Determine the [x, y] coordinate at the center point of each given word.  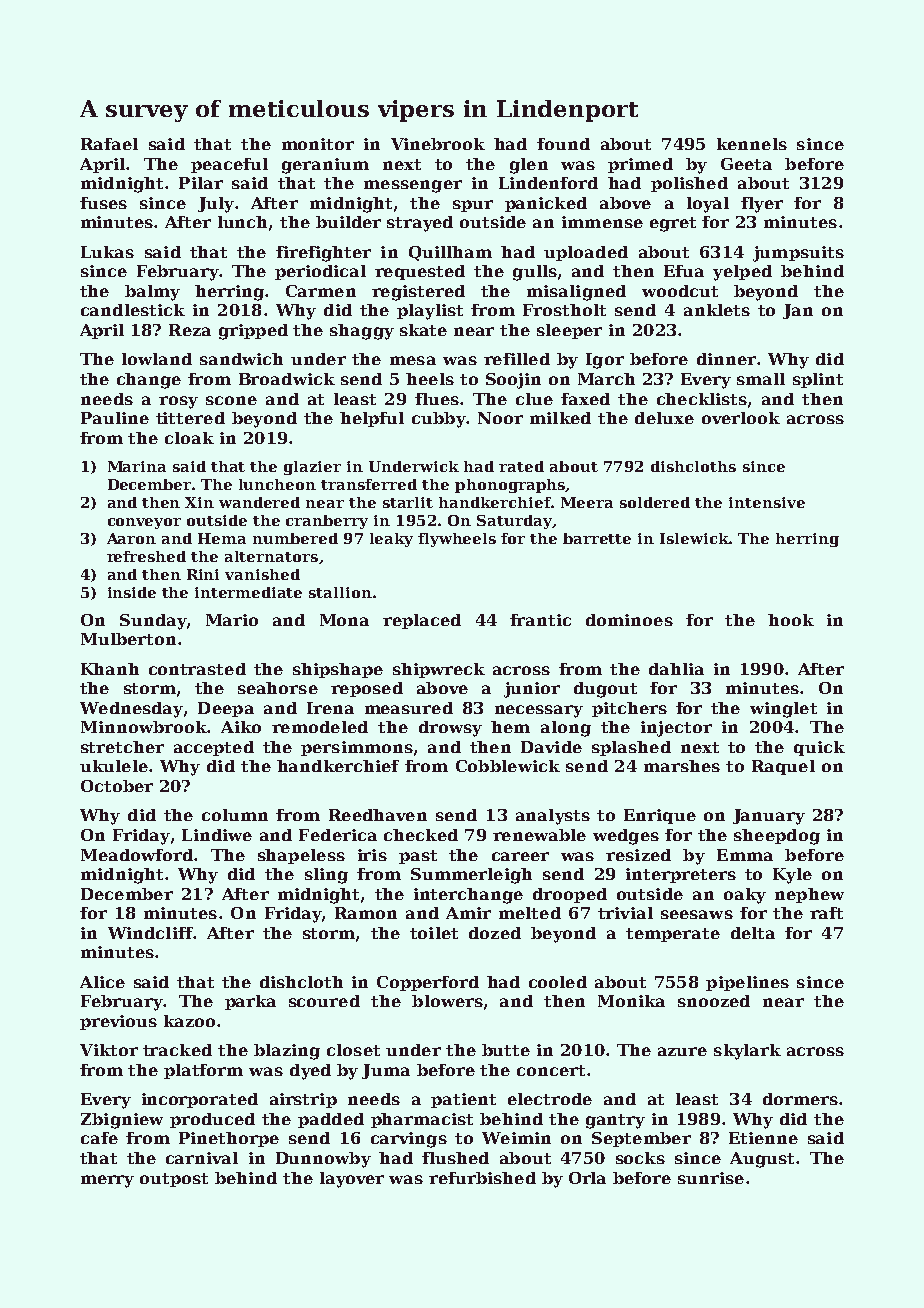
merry [107, 1181]
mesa [413, 360]
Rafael [109, 144]
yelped [742, 273]
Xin [199, 502]
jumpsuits [798, 254]
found [563, 144]
